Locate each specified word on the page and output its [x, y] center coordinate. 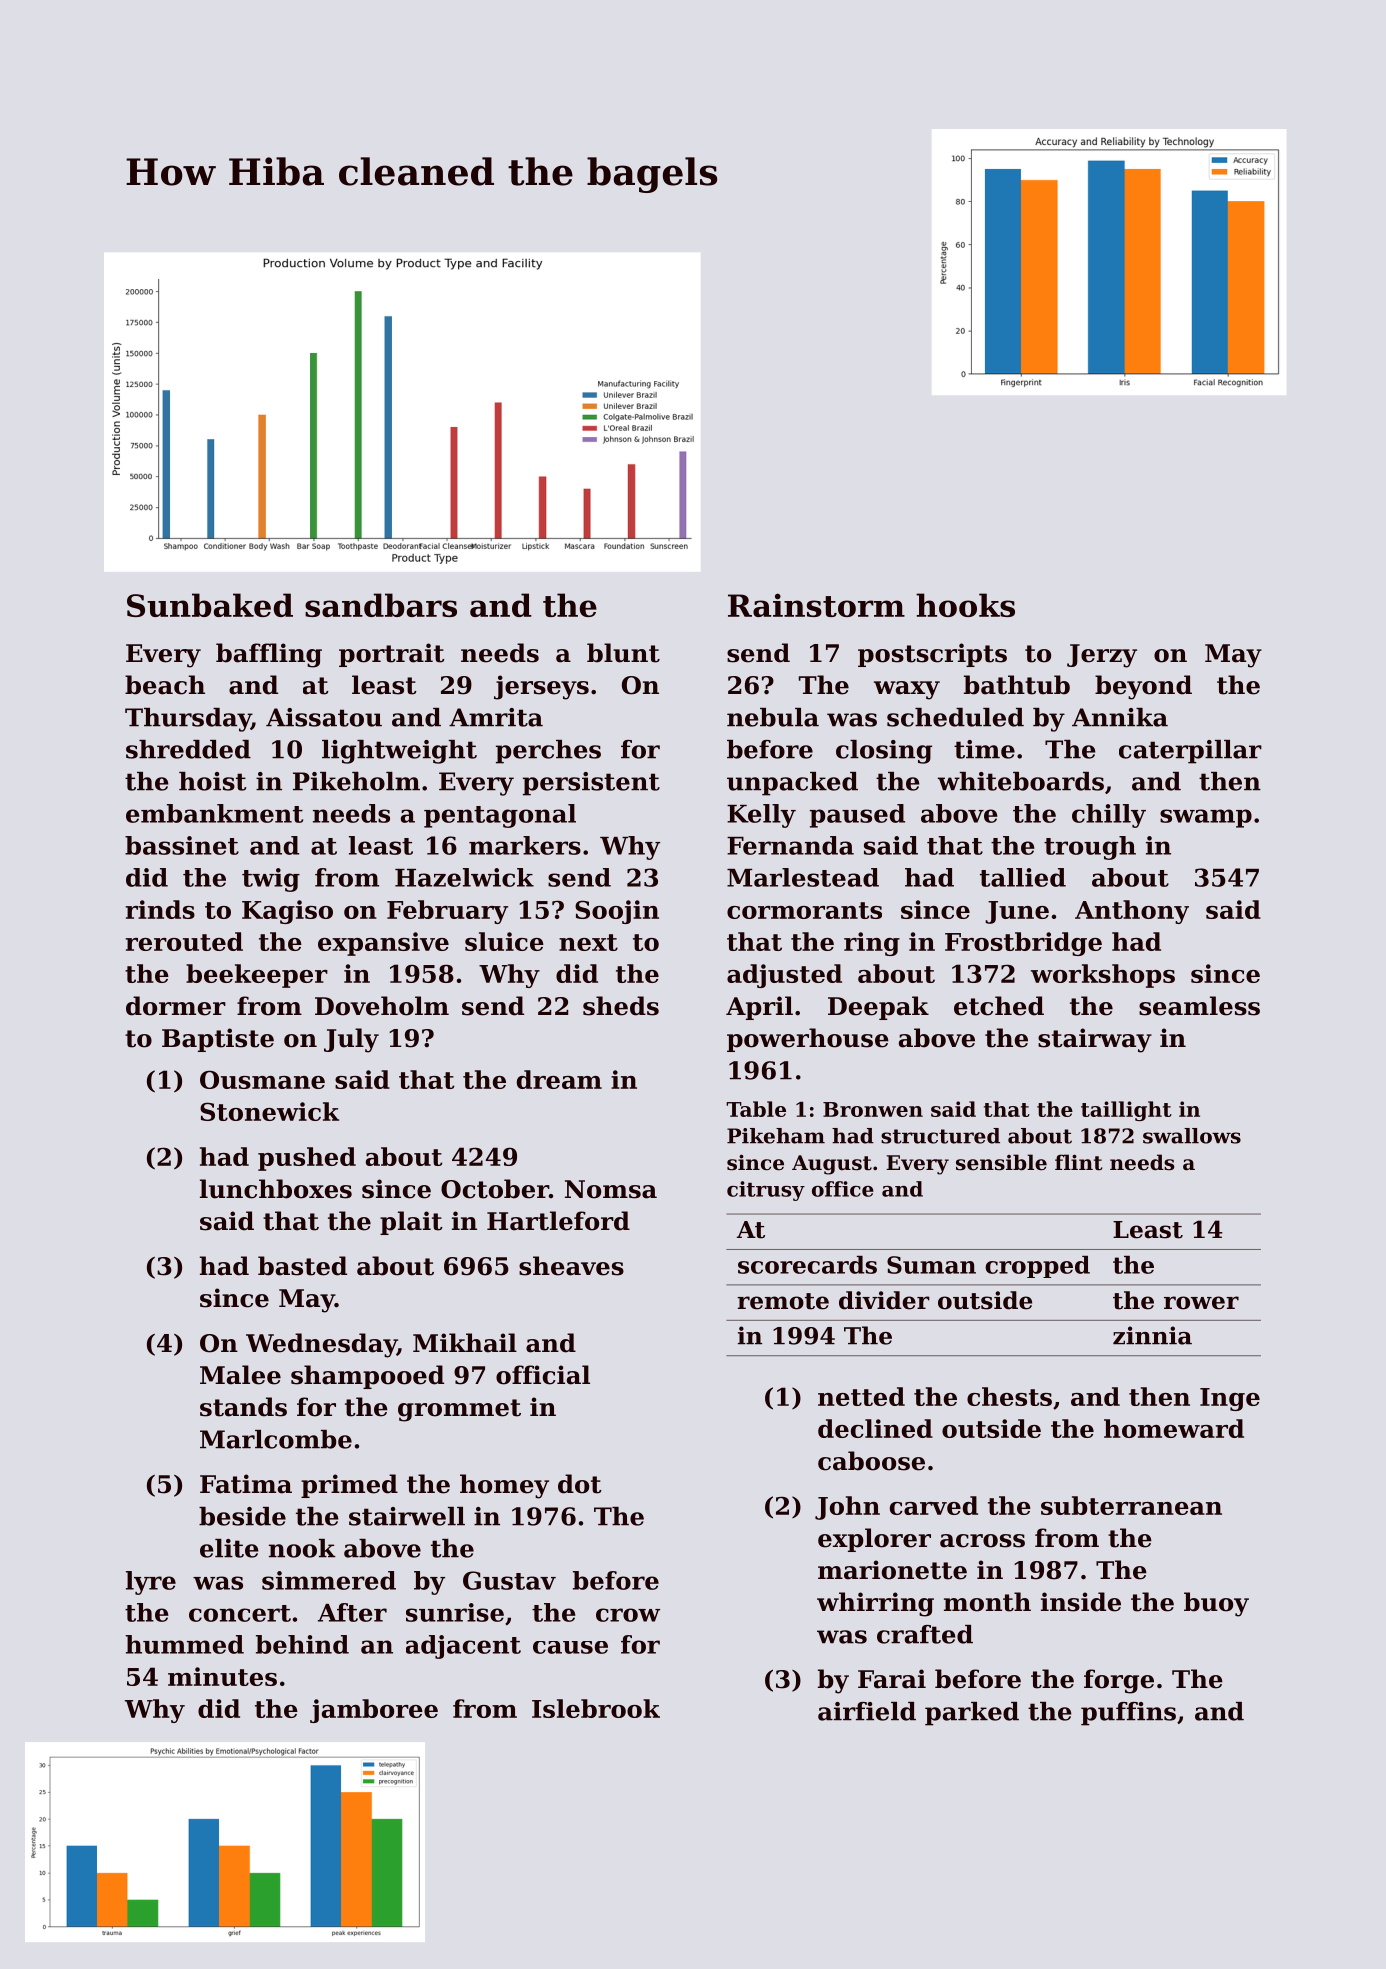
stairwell [407, 1516]
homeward [1174, 1428]
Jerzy [1102, 656]
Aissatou [324, 717]
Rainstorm [816, 605]
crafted [925, 1634]
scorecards [807, 1265]
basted [302, 1266]
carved [934, 1505]
